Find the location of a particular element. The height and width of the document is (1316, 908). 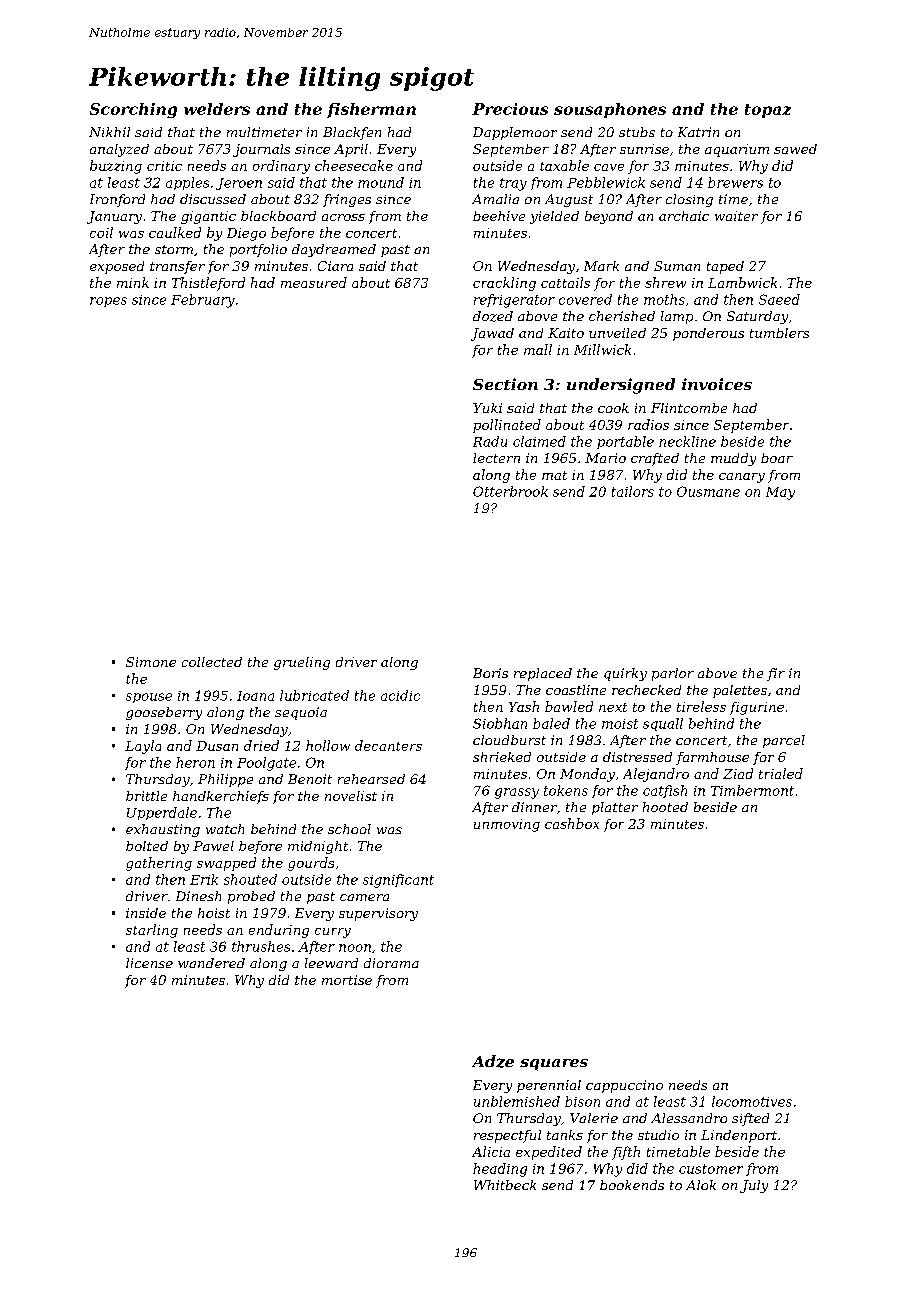

measured is located at coordinates (314, 282).
